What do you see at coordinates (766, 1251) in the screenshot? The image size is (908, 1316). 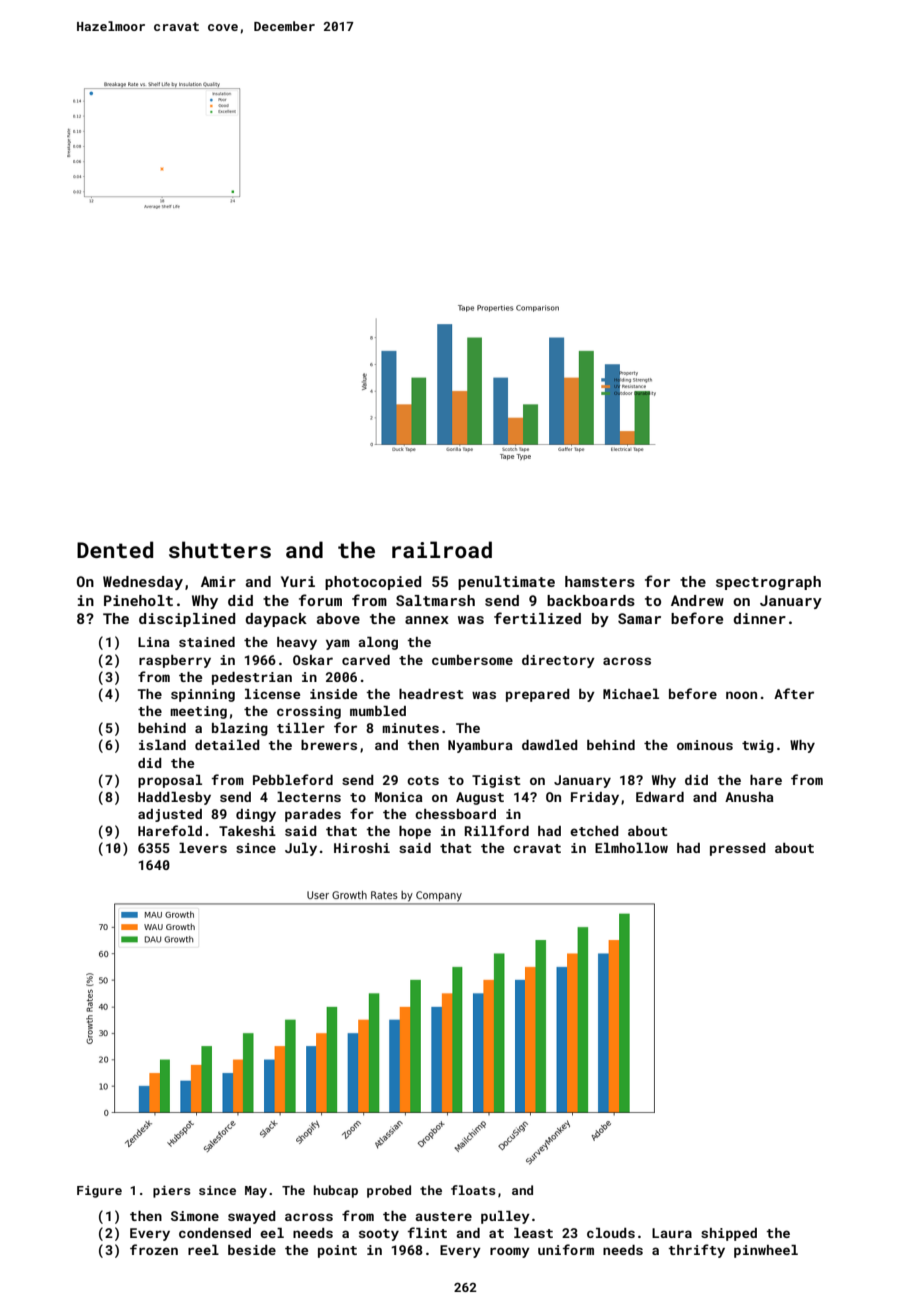 I see `pinwheel` at bounding box center [766, 1251].
